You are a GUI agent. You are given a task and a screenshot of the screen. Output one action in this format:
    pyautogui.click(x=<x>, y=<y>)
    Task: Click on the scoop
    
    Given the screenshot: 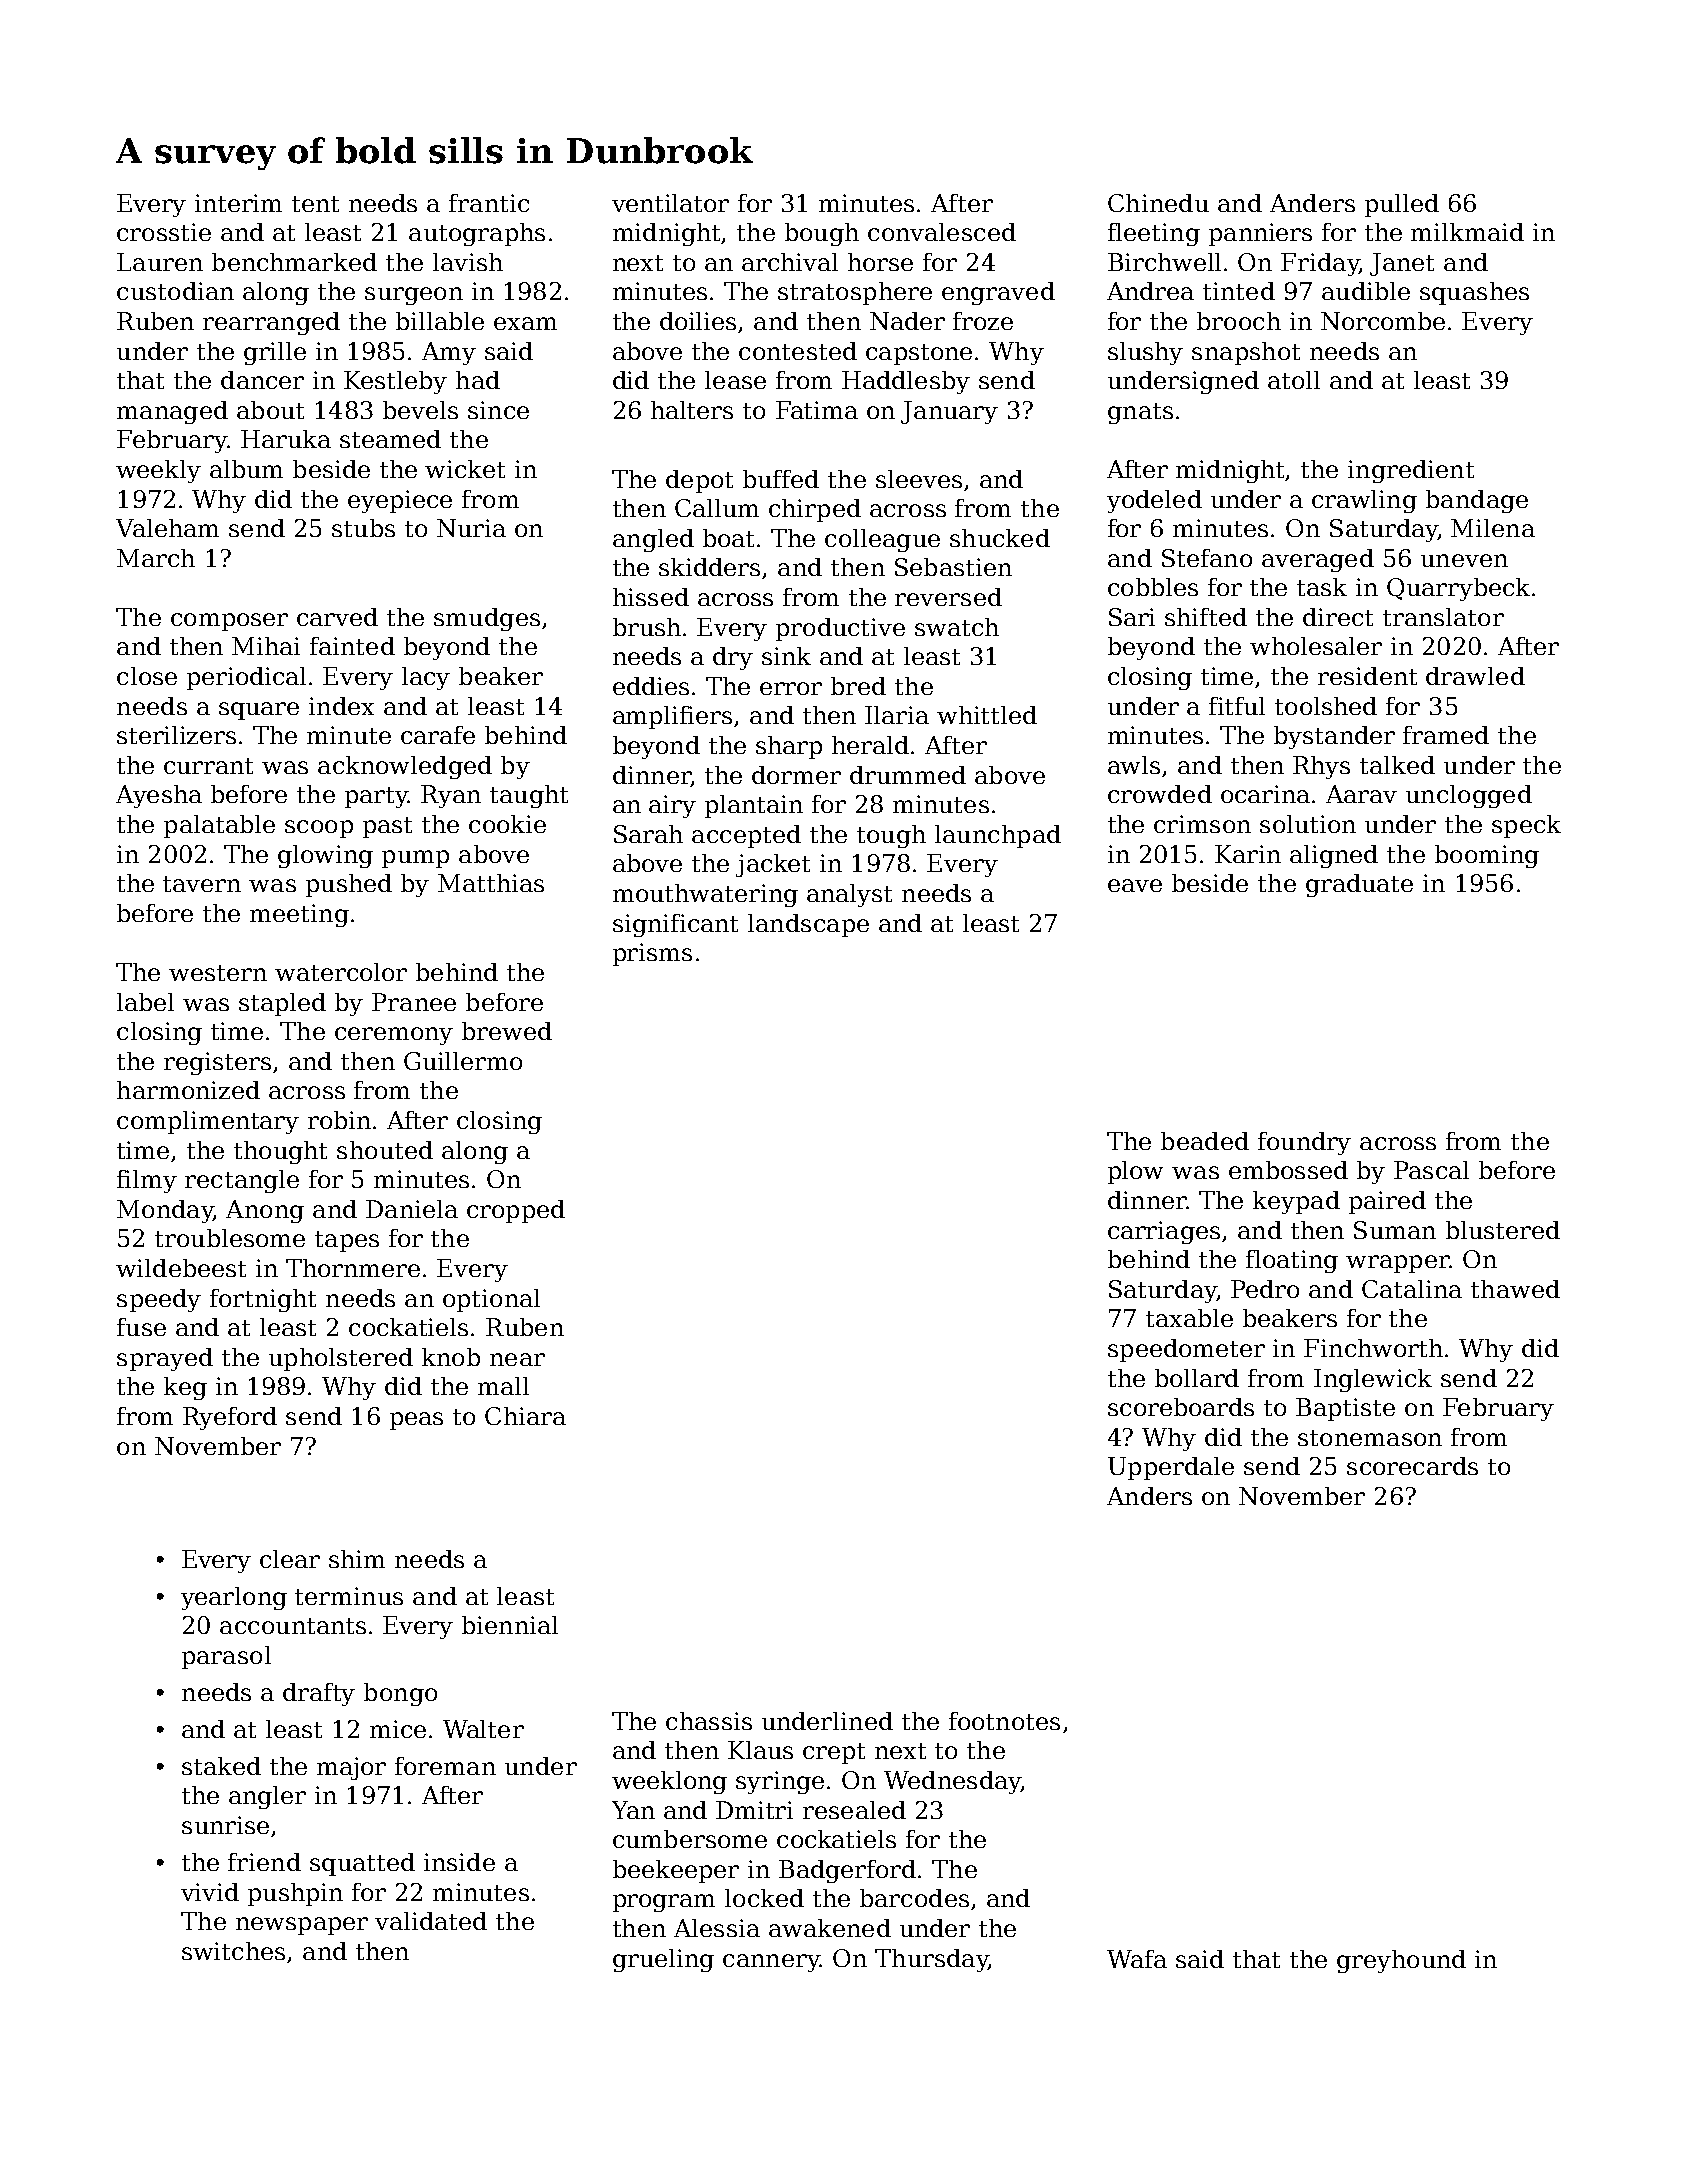 What is the action you would take?
    pyautogui.click(x=319, y=829)
